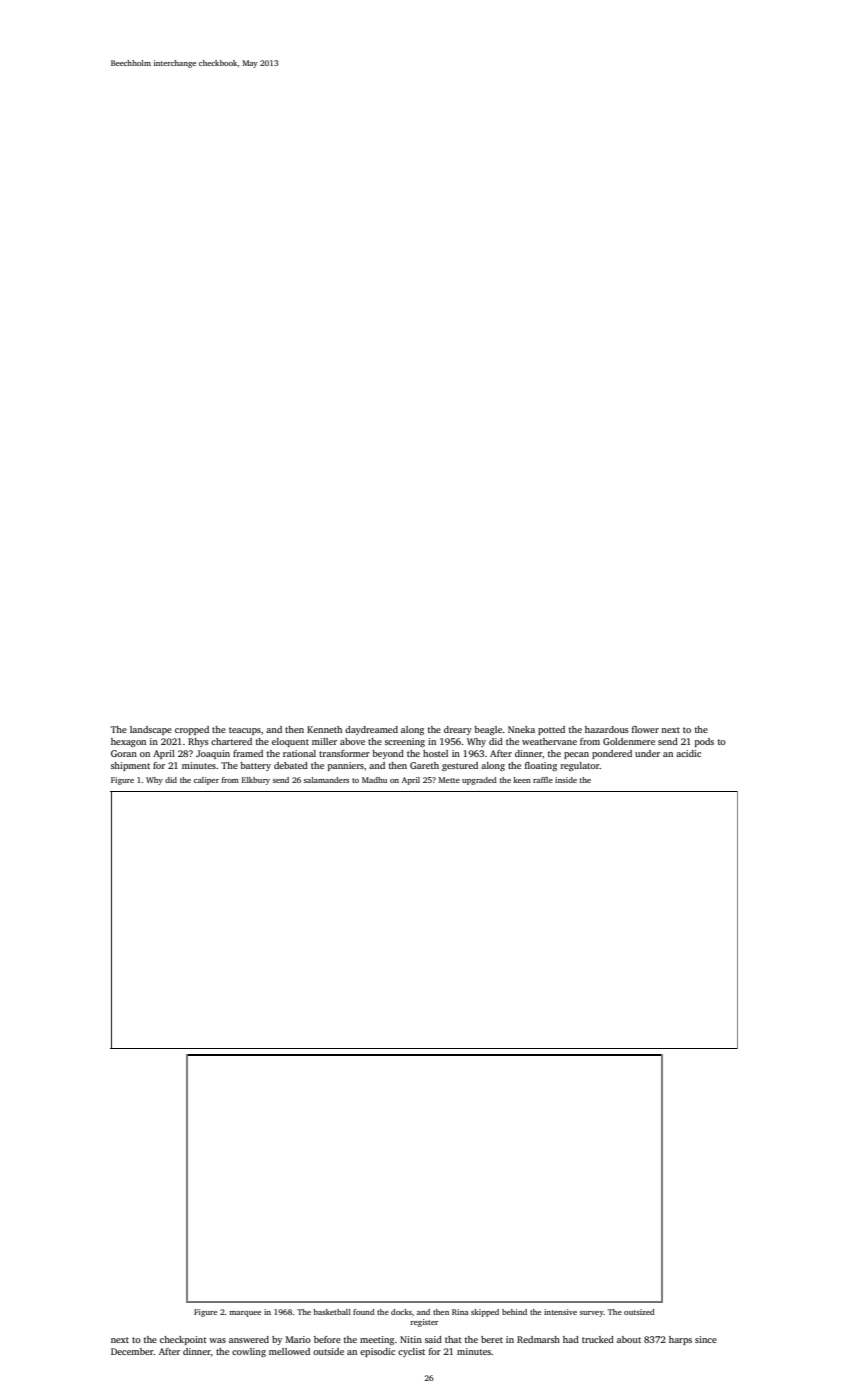 This screenshot has width=849, height=1400. Describe the element at coordinates (629, 1339) in the screenshot. I see `about` at that location.
